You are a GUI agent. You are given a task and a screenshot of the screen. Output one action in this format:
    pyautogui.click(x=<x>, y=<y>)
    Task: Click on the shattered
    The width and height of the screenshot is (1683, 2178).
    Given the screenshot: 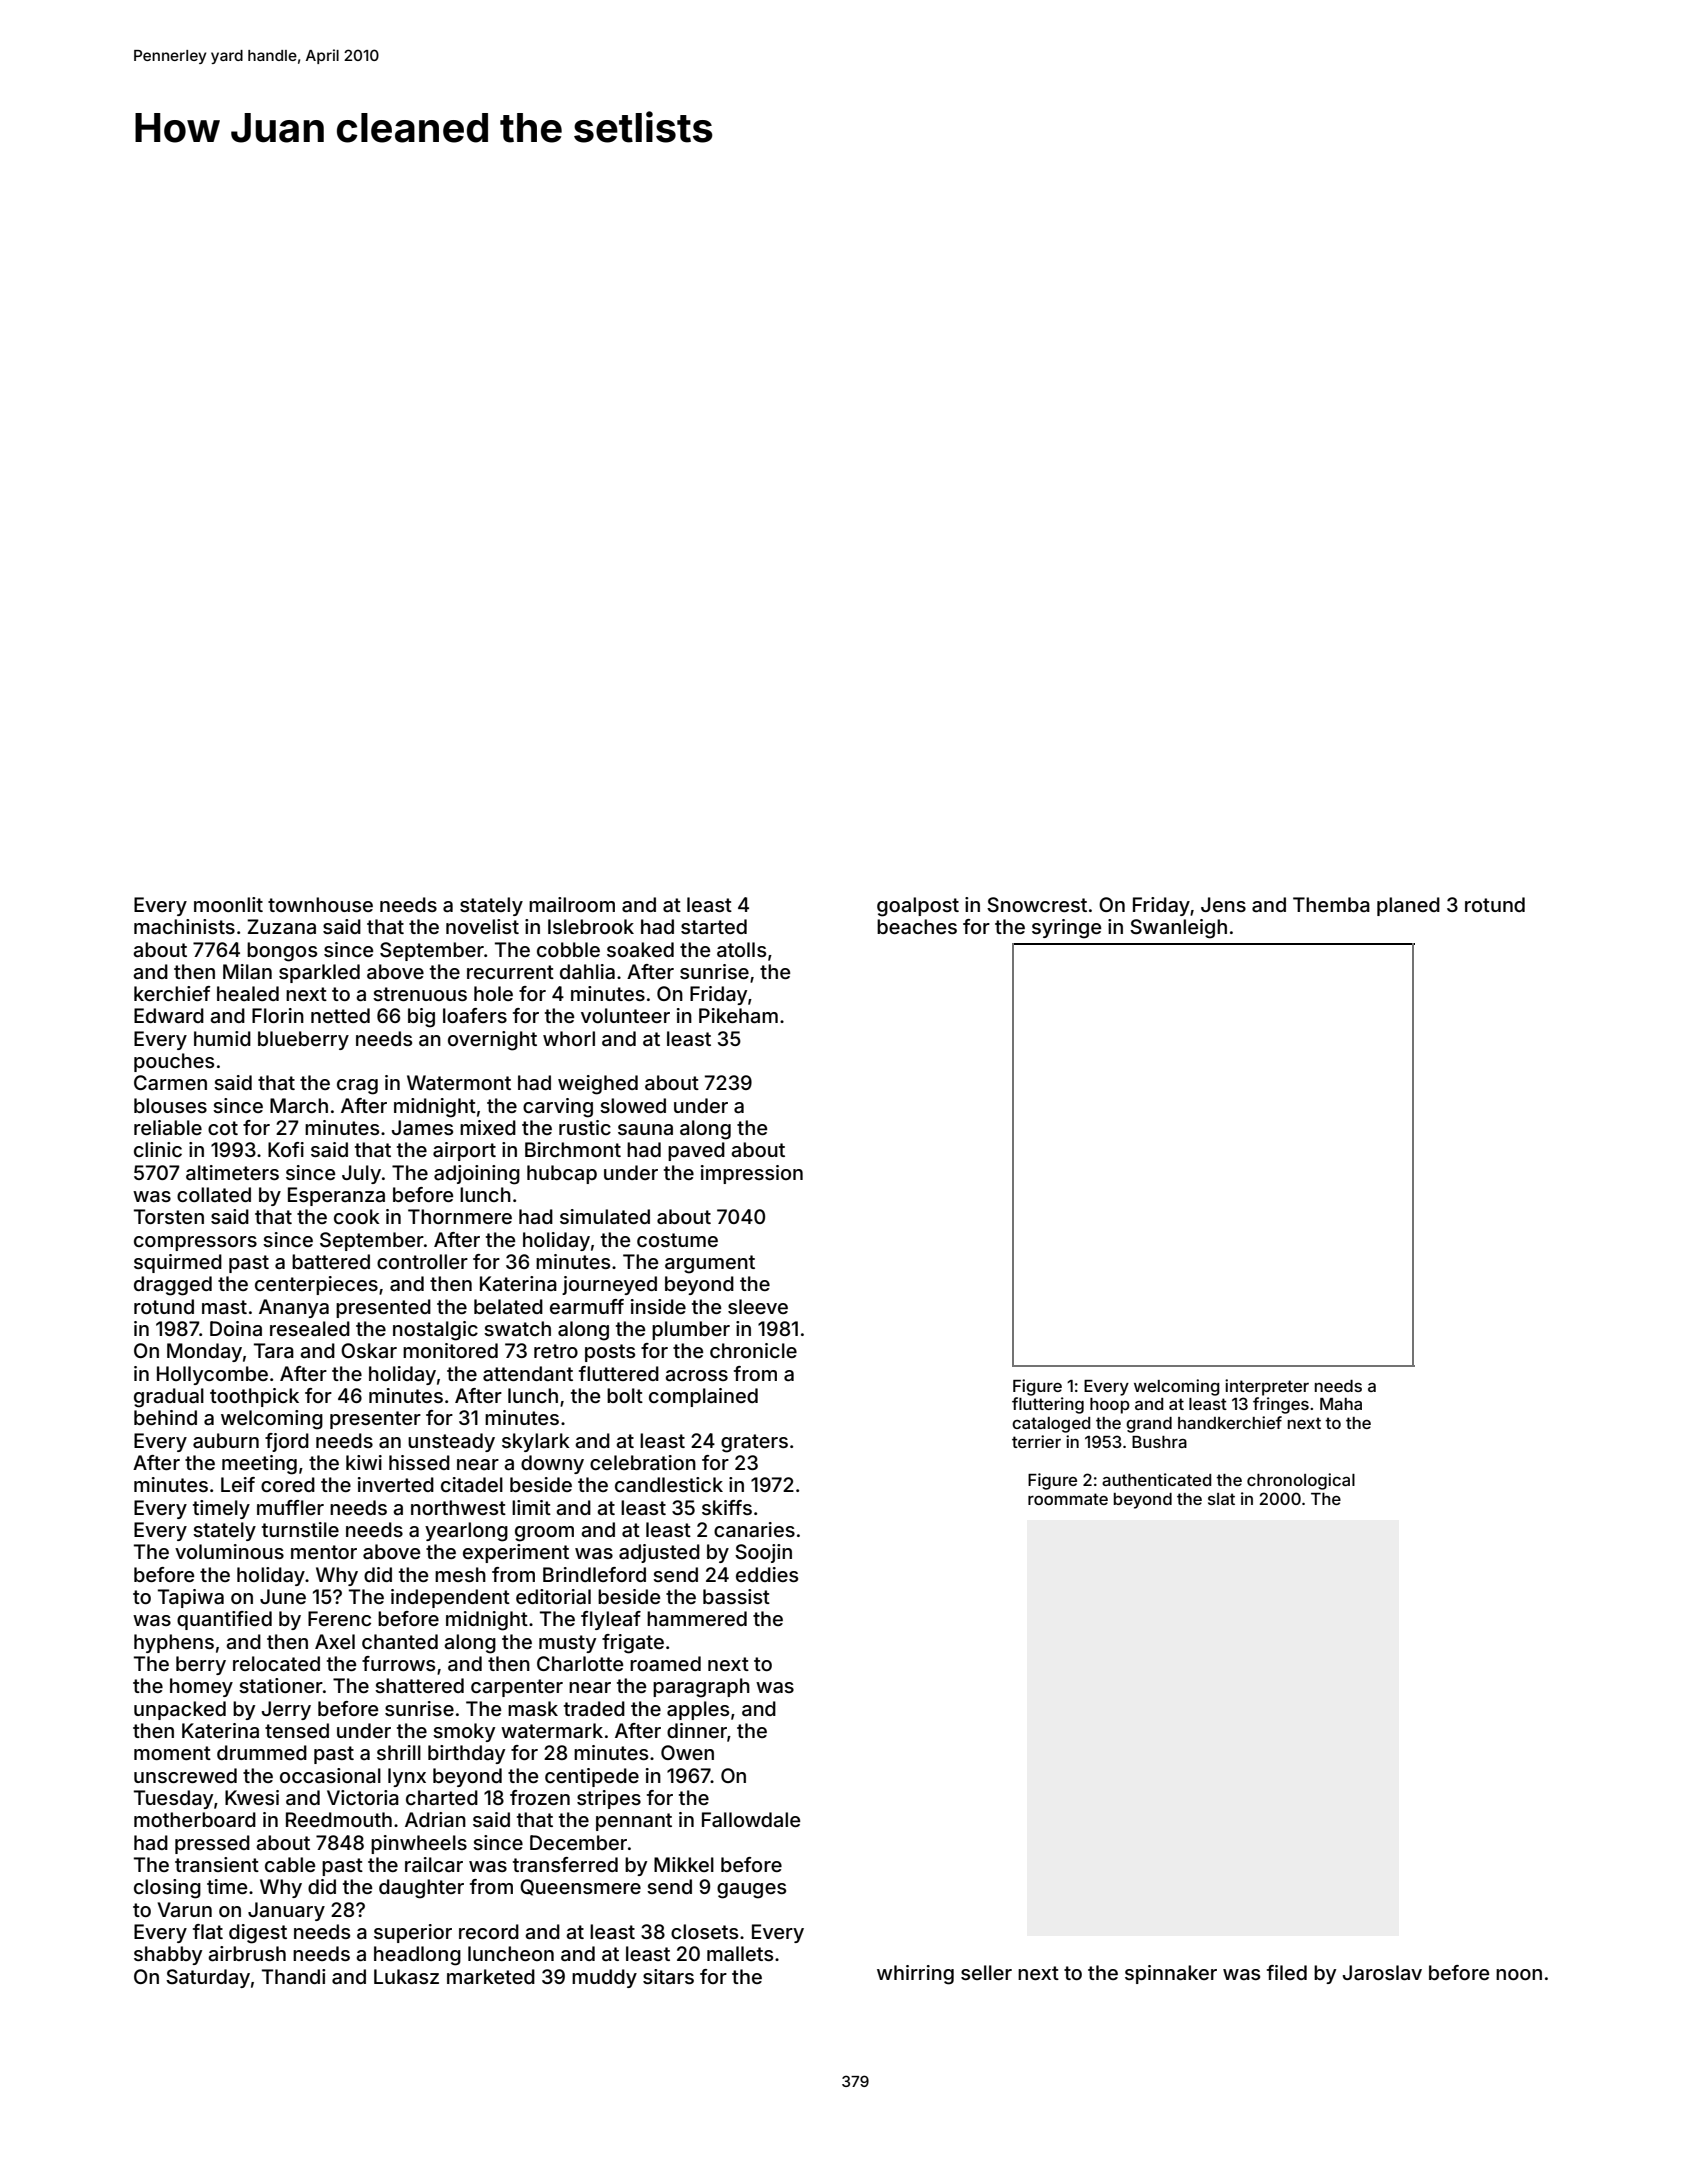 What is the action you would take?
    pyautogui.click(x=419, y=1685)
